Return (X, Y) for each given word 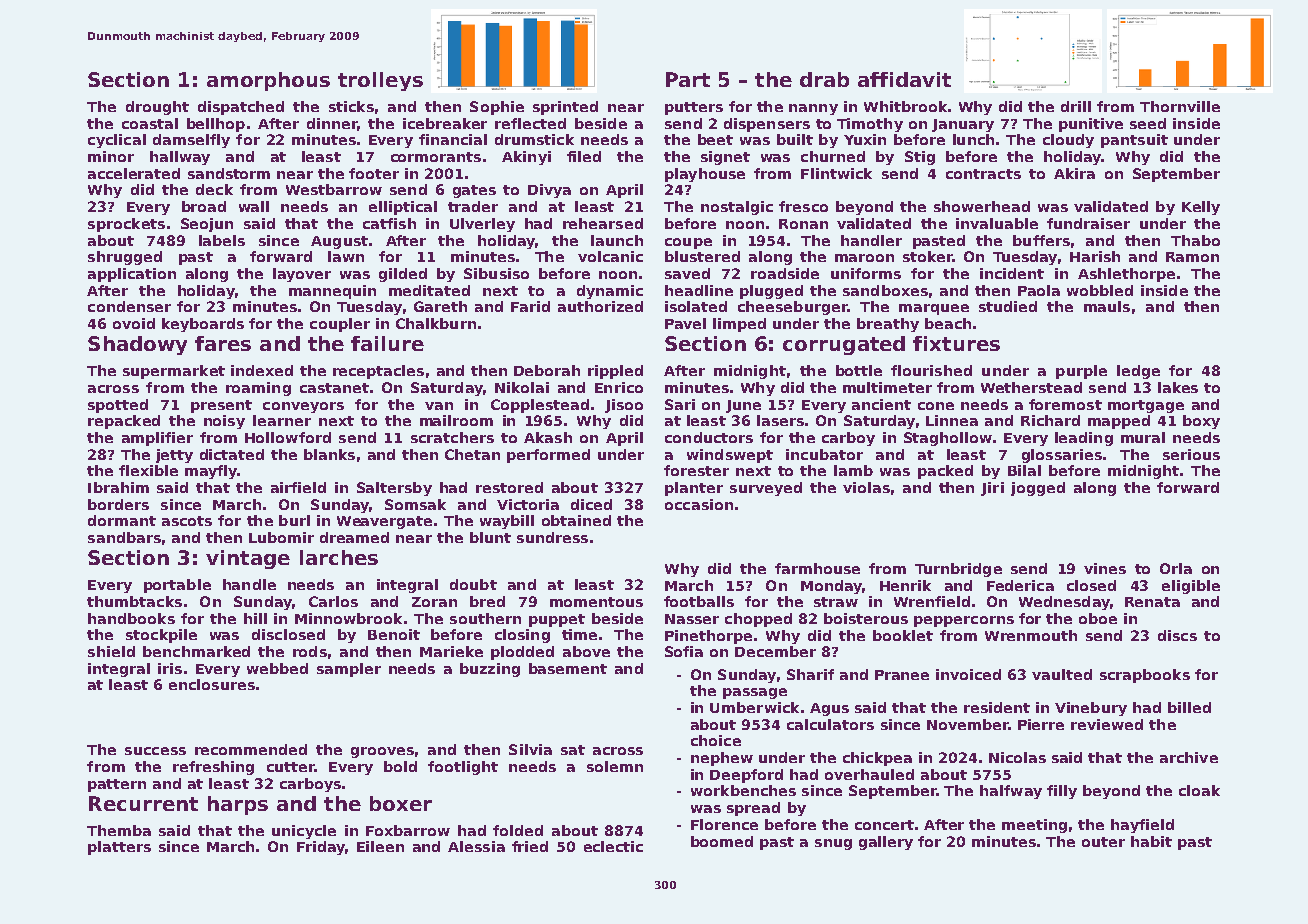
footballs (699, 601)
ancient (881, 404)
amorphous (268, 81)
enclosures (212, 684)
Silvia (530, 749)
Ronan (803, 224)
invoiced (968, 674)
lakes (1178, 387)
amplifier (157, 439)
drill (1076, 106)
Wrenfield (932, 601)
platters (119, 848)
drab (824, 79)
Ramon (1192, 257)
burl (294, 520)
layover (302, 275)
